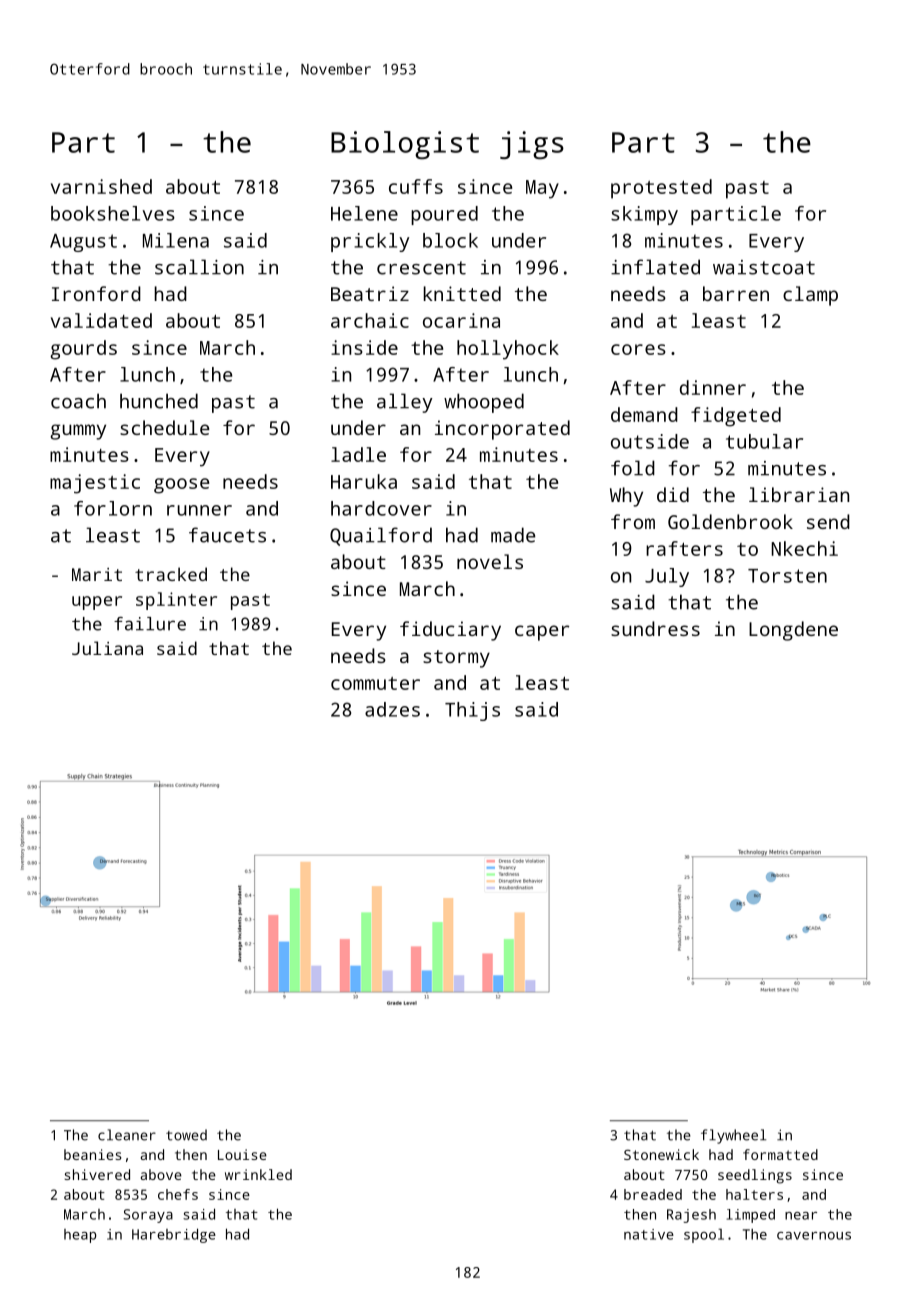 The width and height of the screenshot is (908, 1316). What do you see at coordinates (814, 1236) in the screenshot?
I see `cavernous` at bounding box center [814, 1236].
